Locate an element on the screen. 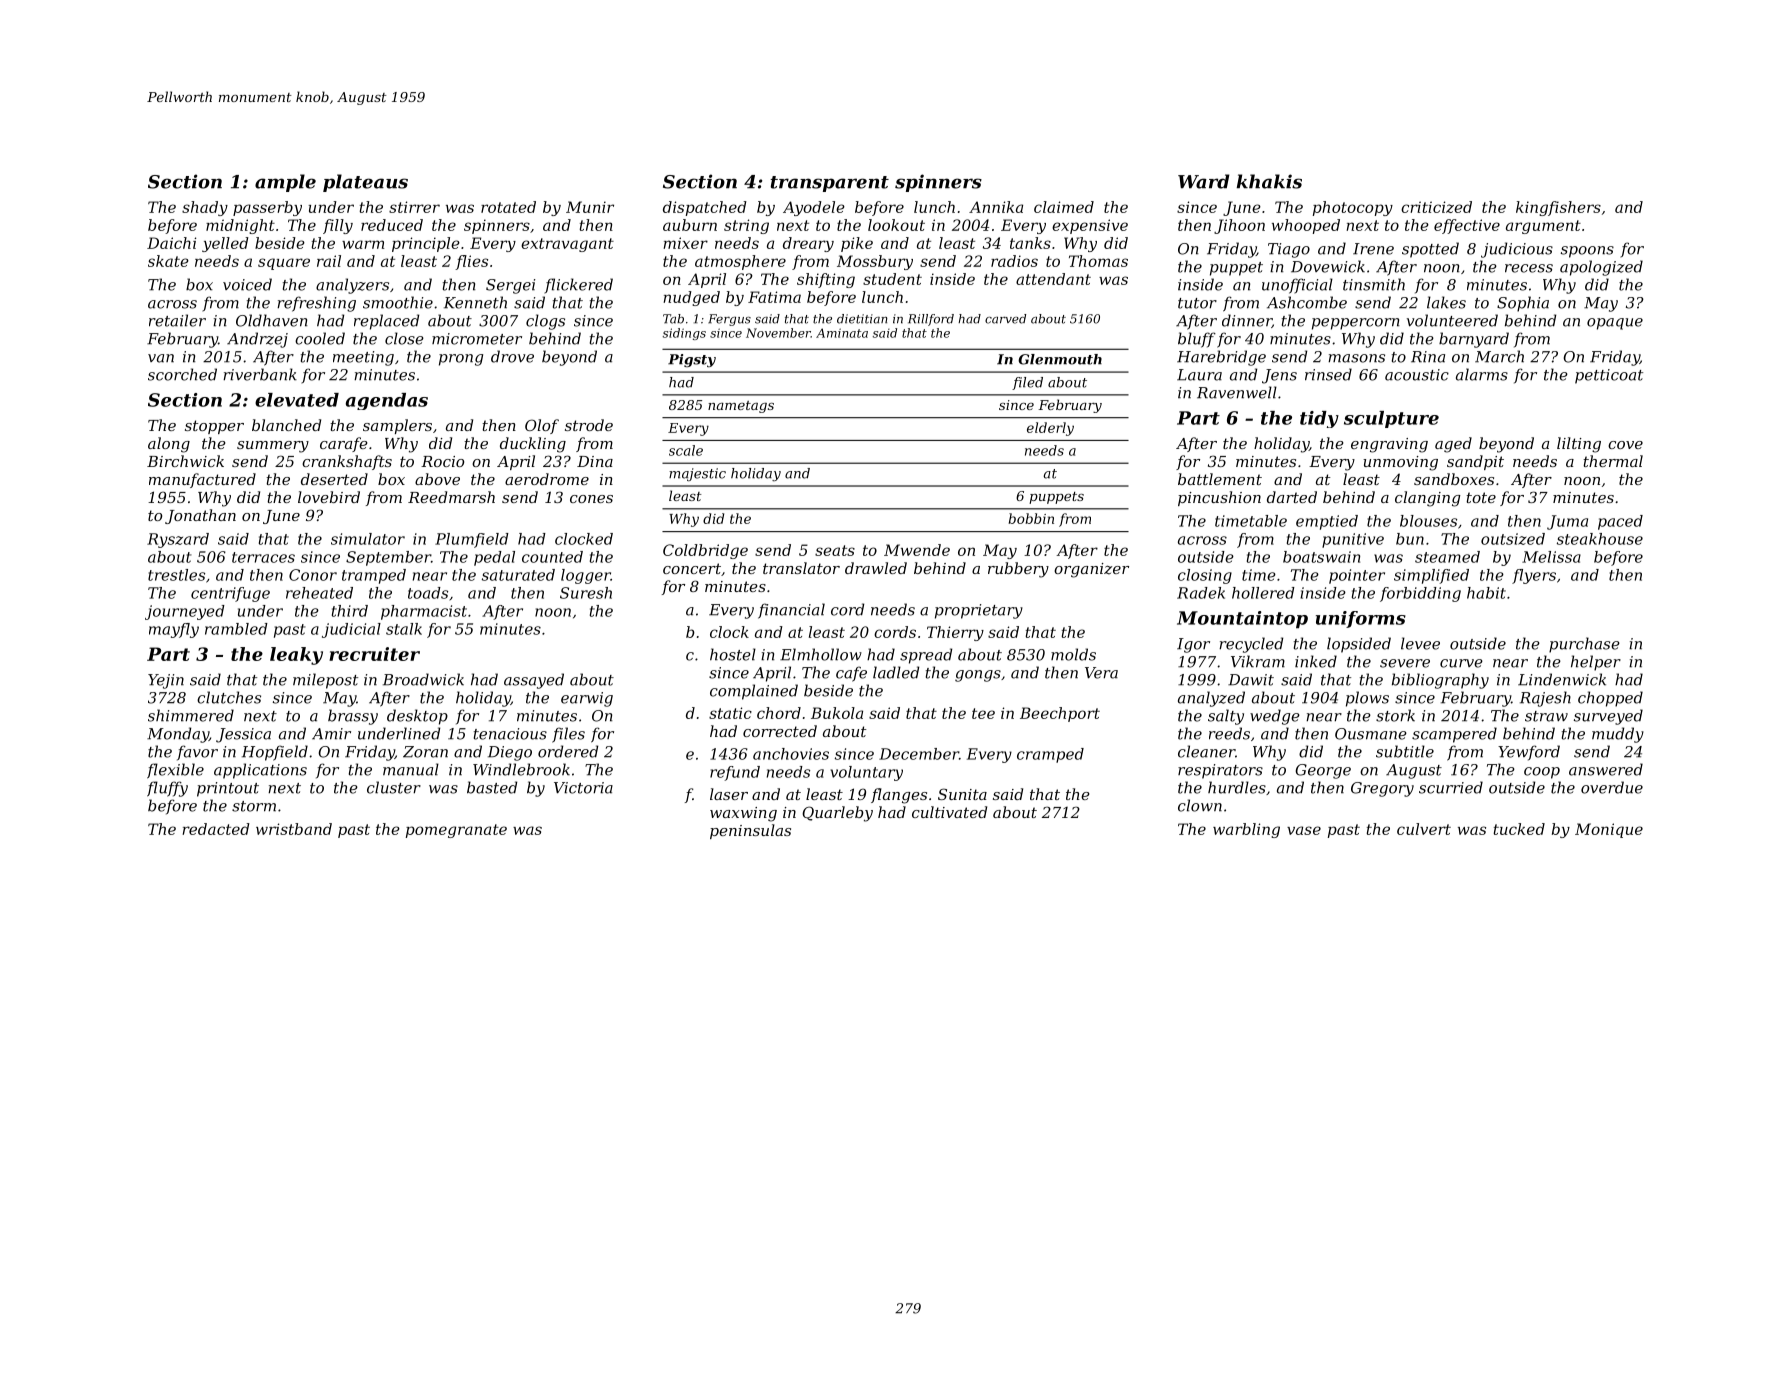  plateaus is located at coordinates (365, 183).
